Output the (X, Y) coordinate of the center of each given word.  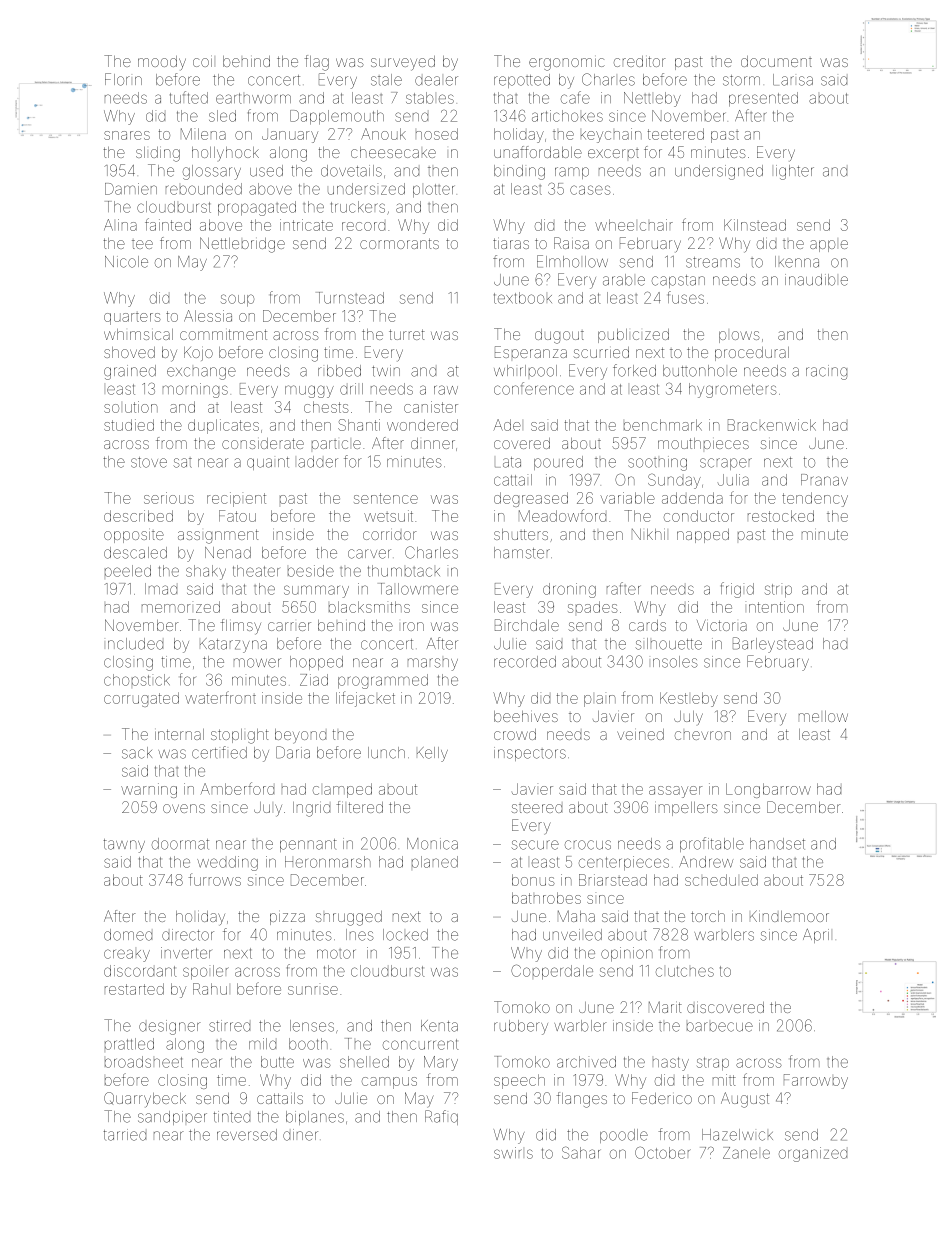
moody (162, 63)
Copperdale (552, 972)
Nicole (126, 262)
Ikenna (797, 262)
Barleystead (773, 645)
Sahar (581, 1152)
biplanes (315, 1118)
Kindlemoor (789, 916)
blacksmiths (369, 607)
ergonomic (567, 64)
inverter (186, 953)
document (776, 61)
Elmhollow (572, 261)
